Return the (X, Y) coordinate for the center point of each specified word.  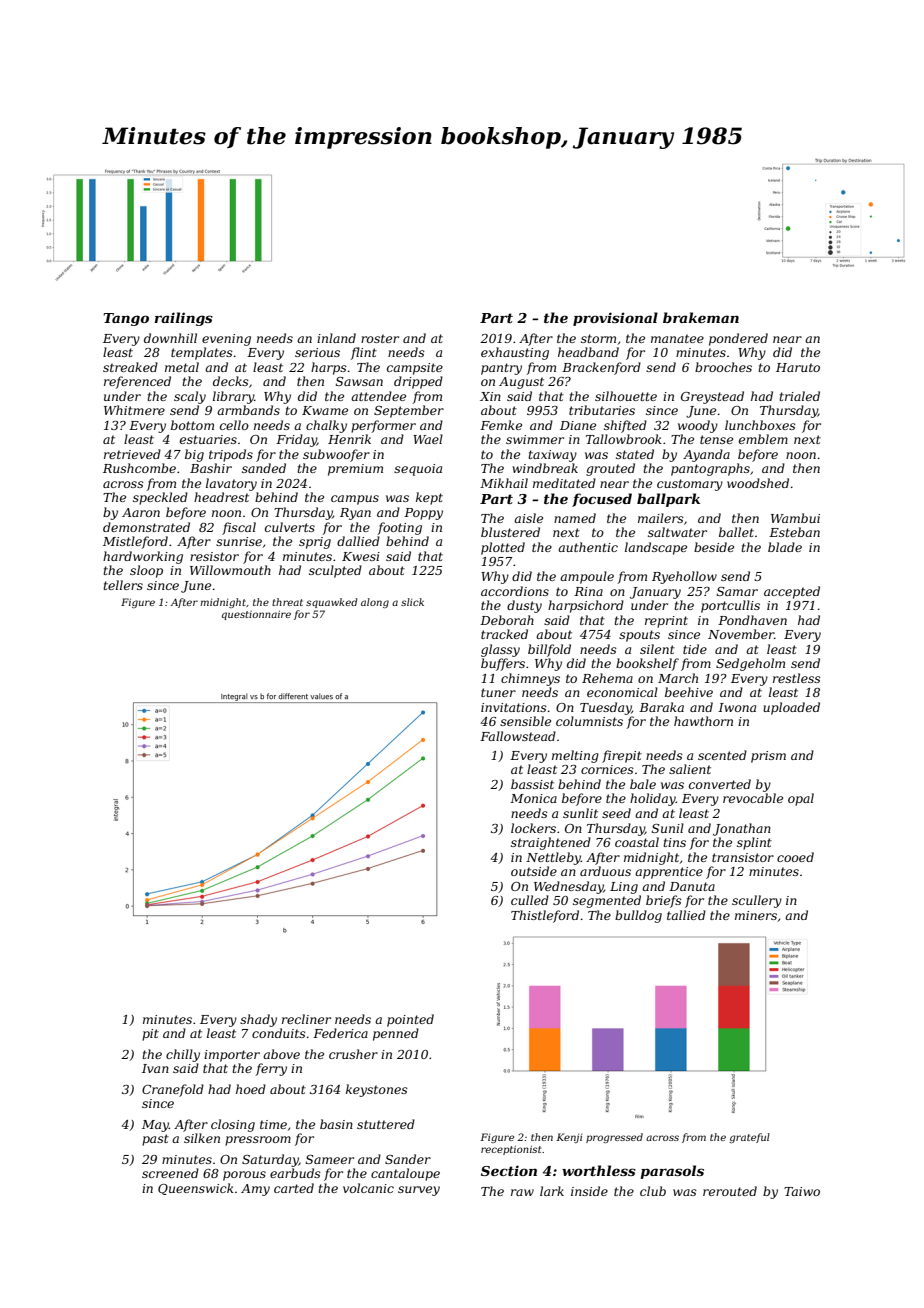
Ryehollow (684, 577)
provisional (615, 319)
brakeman (701, 317)
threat (287, 602)
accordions (515, 591)
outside (534, 871)
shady (258, 1020)
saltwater (677, 532)
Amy (255, 1190)
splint (754, 843)
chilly (183, 1055)
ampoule (587, 577)
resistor (214, 556)
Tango (126, 319)
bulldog (638, 916)
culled (530, 900)
